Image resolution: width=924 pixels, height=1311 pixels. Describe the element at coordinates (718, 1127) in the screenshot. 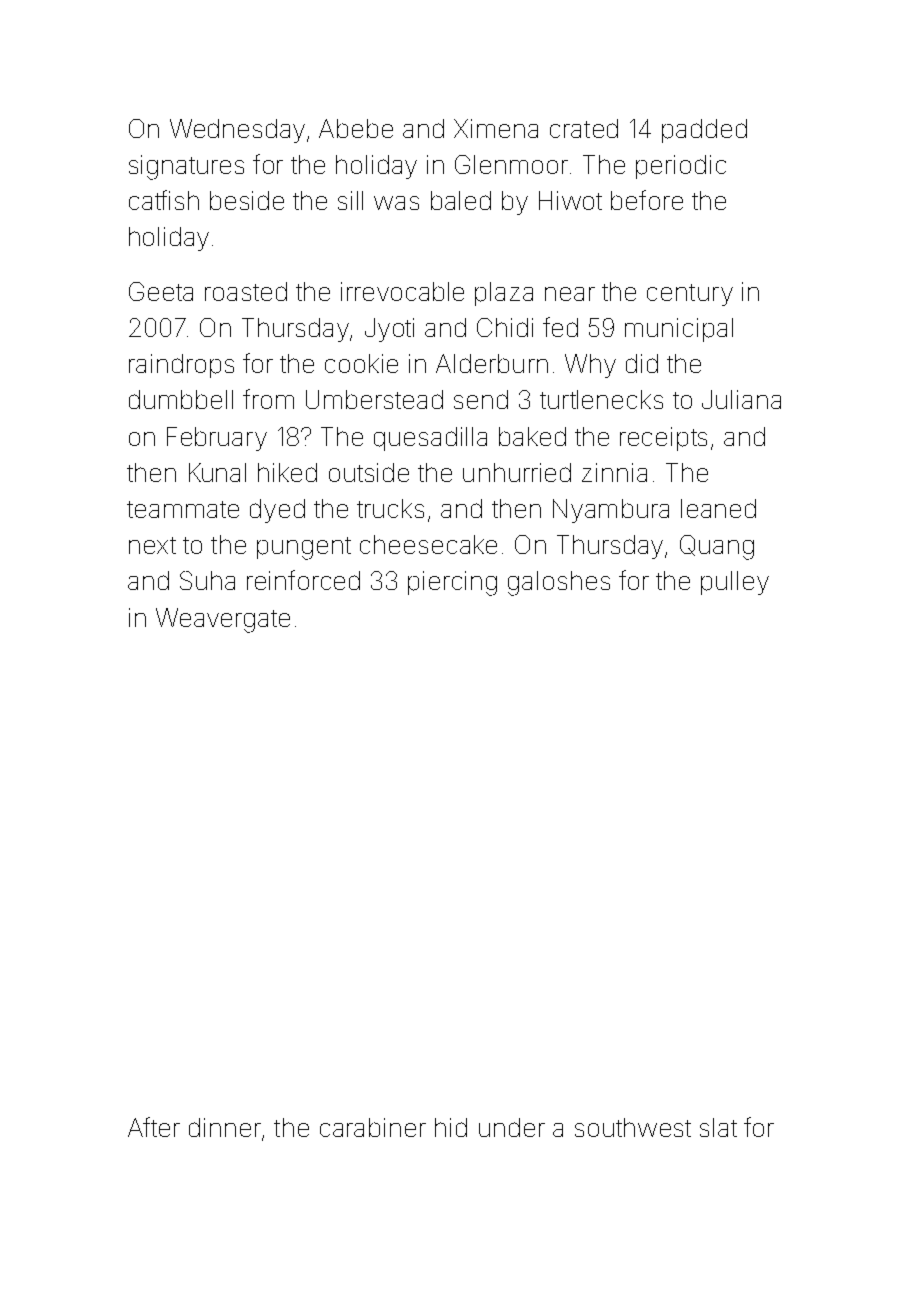

I see `slat` at that location.
